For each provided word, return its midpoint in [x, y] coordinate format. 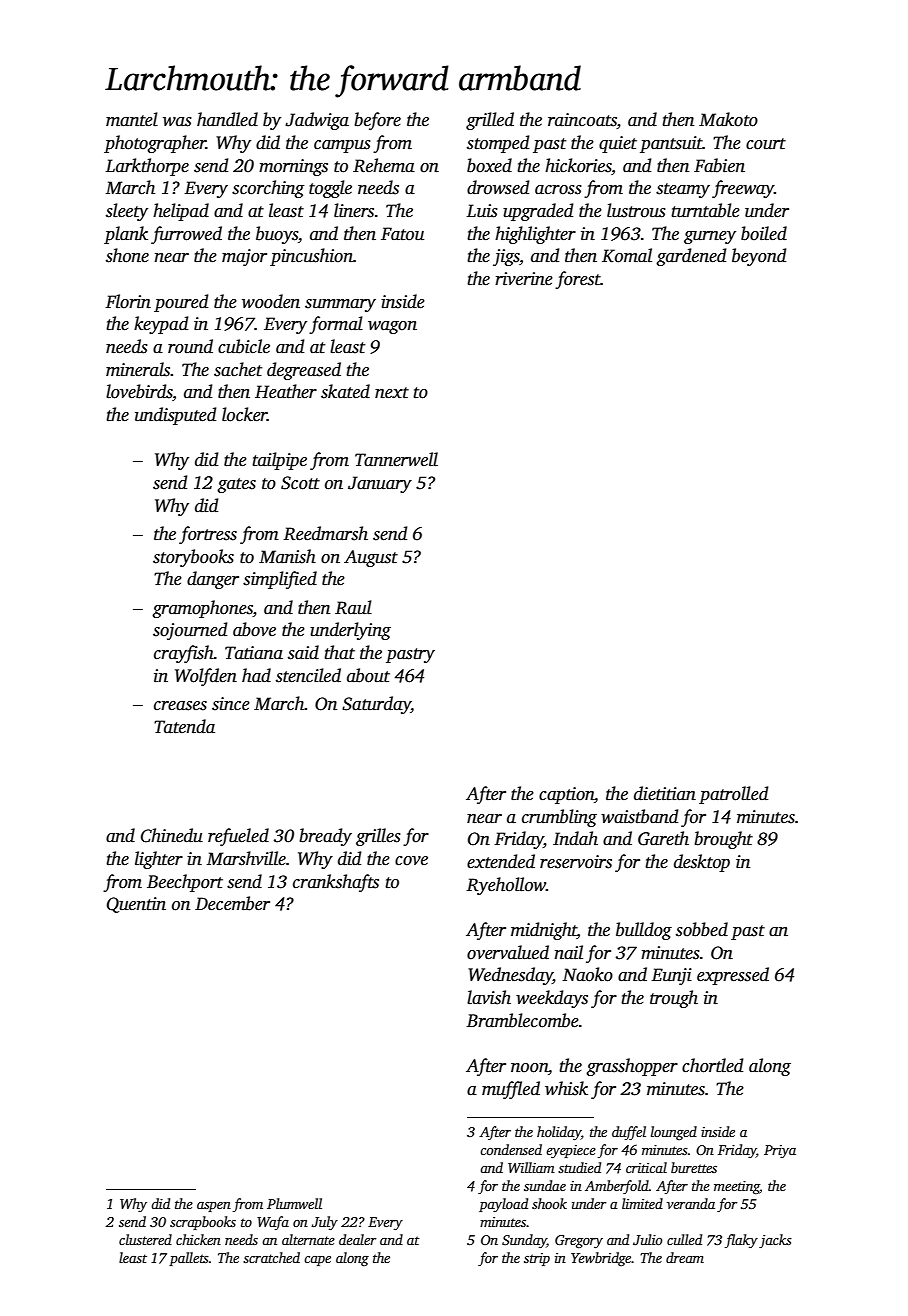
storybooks [193, 558]
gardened [691, 257]
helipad [181, 212]
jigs [506, 257]
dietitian [665, 793]
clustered [145, 1239]
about [368, 675]
